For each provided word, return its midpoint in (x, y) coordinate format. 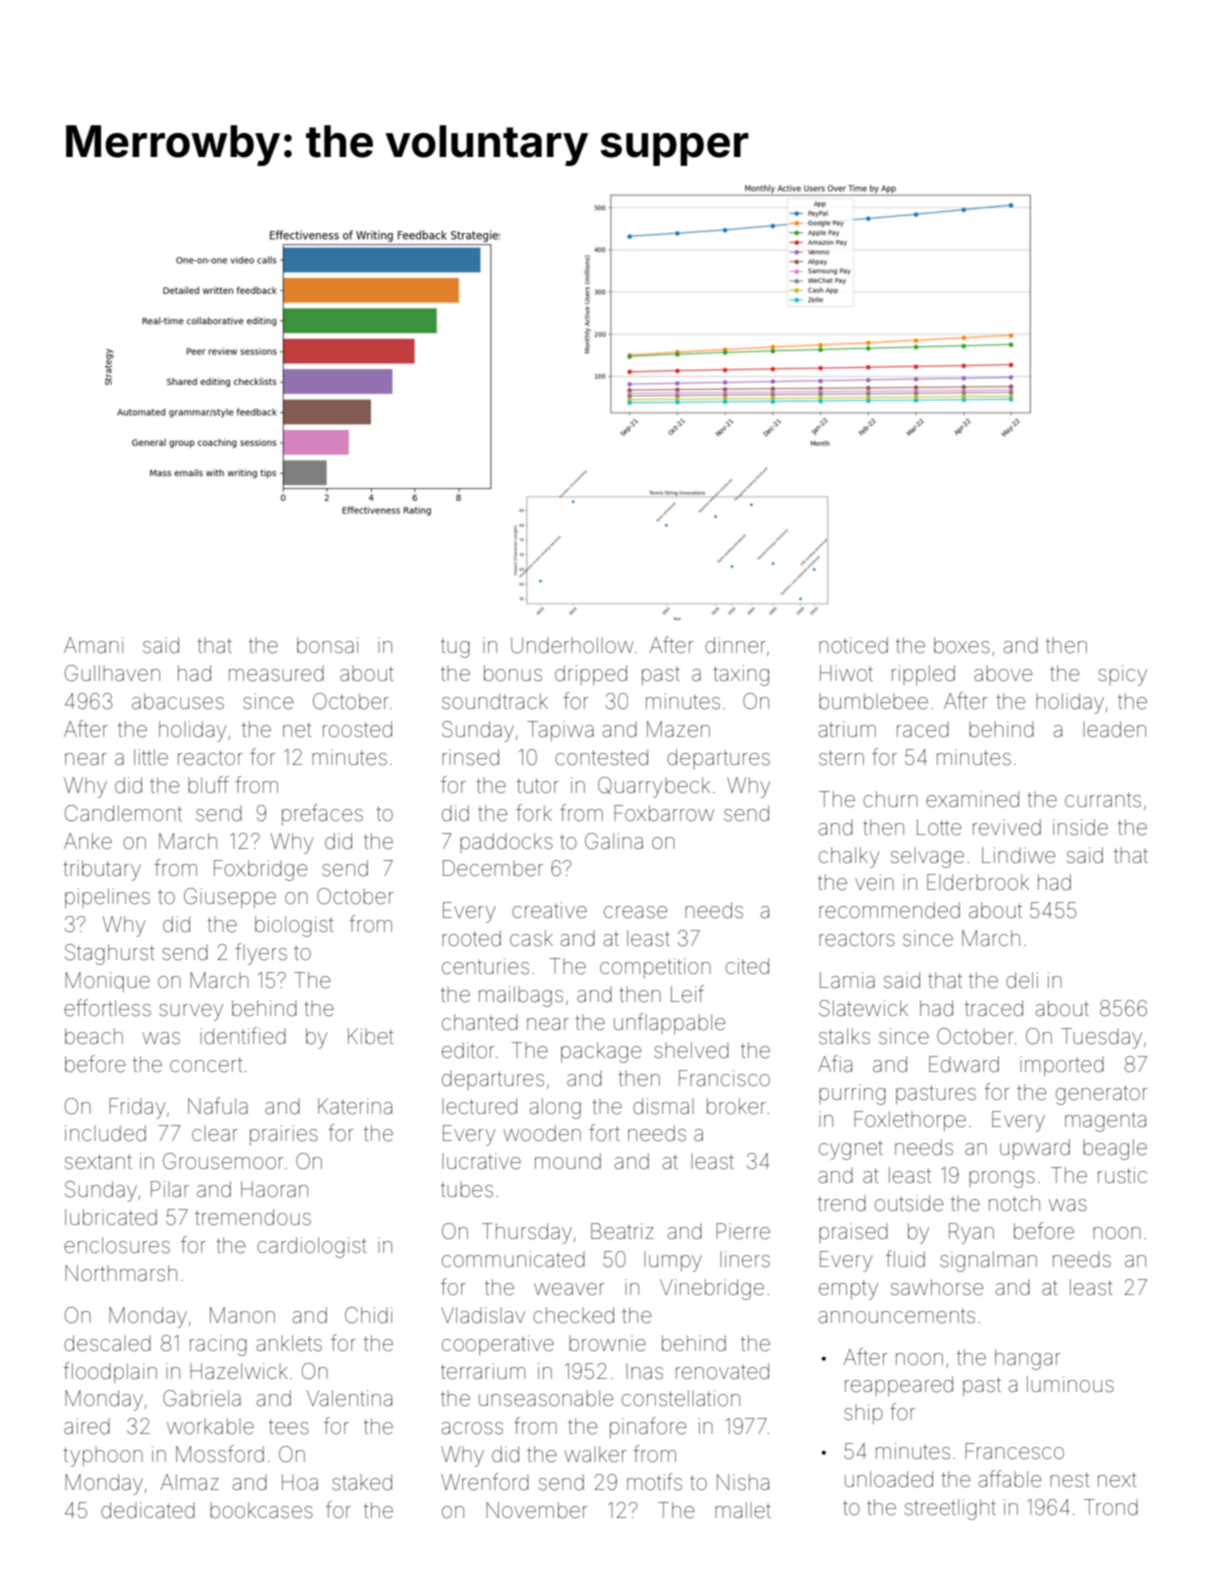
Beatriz (622, 1231)
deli (1022, 980)
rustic (1122, 1175)
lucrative (481, 1161)
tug (455, 648)
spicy (1122, 675)
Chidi (368, 1315)
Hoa (300, 1482)
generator (1101, 1095)
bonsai (327, 645)
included (105, 1133)
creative (549, 910)
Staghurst (110, 954)
